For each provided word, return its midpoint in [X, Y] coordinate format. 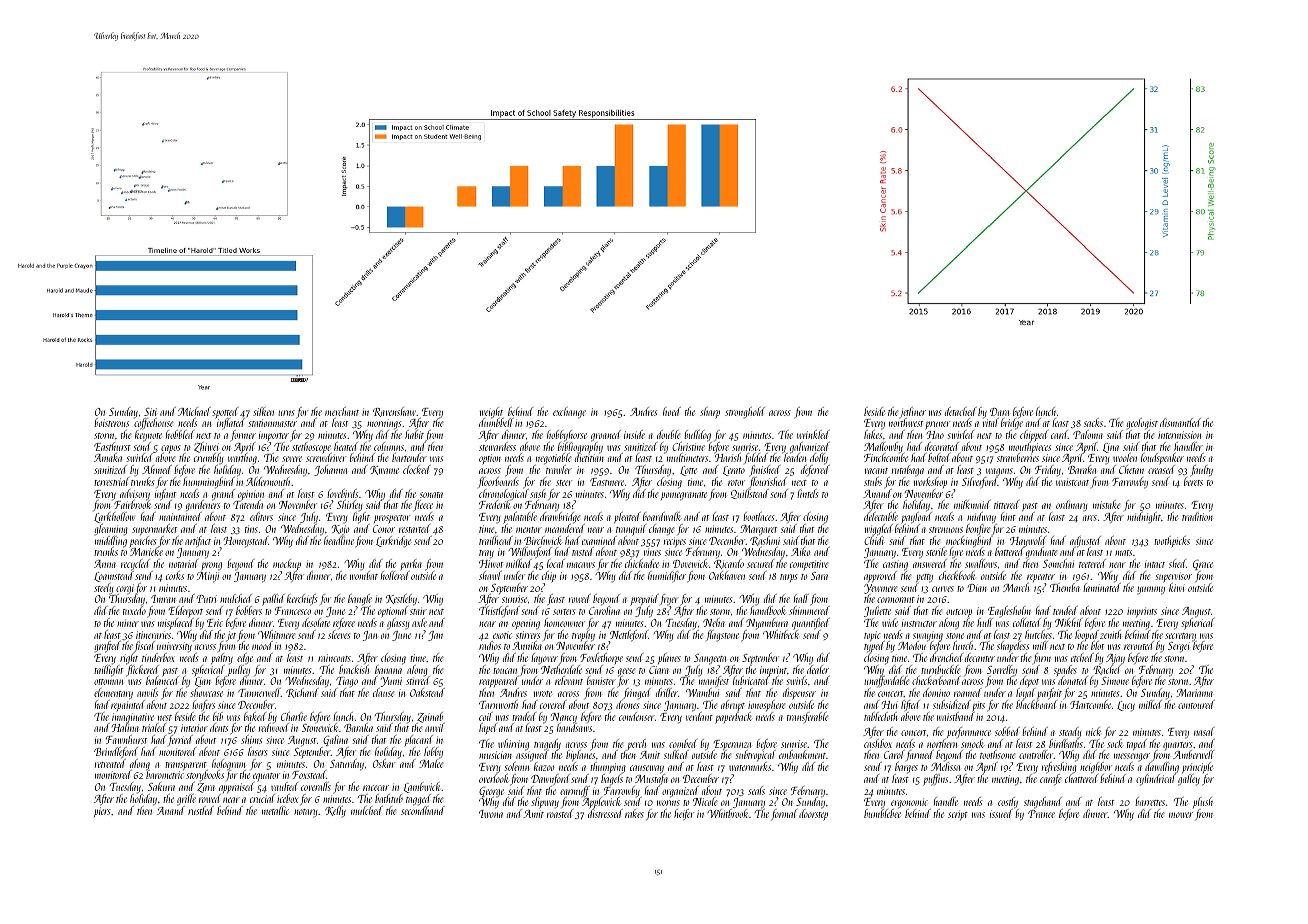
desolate [316, 622]
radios [490, 645]
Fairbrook [132, 505]
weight [491, 412]
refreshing [1059, 768]
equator [266, 778]
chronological [504, 495]
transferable [807, 717]
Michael [194, 411]
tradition [1197, 516]
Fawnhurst [126, 739]
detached [961, 411]
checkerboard [935, 681]
